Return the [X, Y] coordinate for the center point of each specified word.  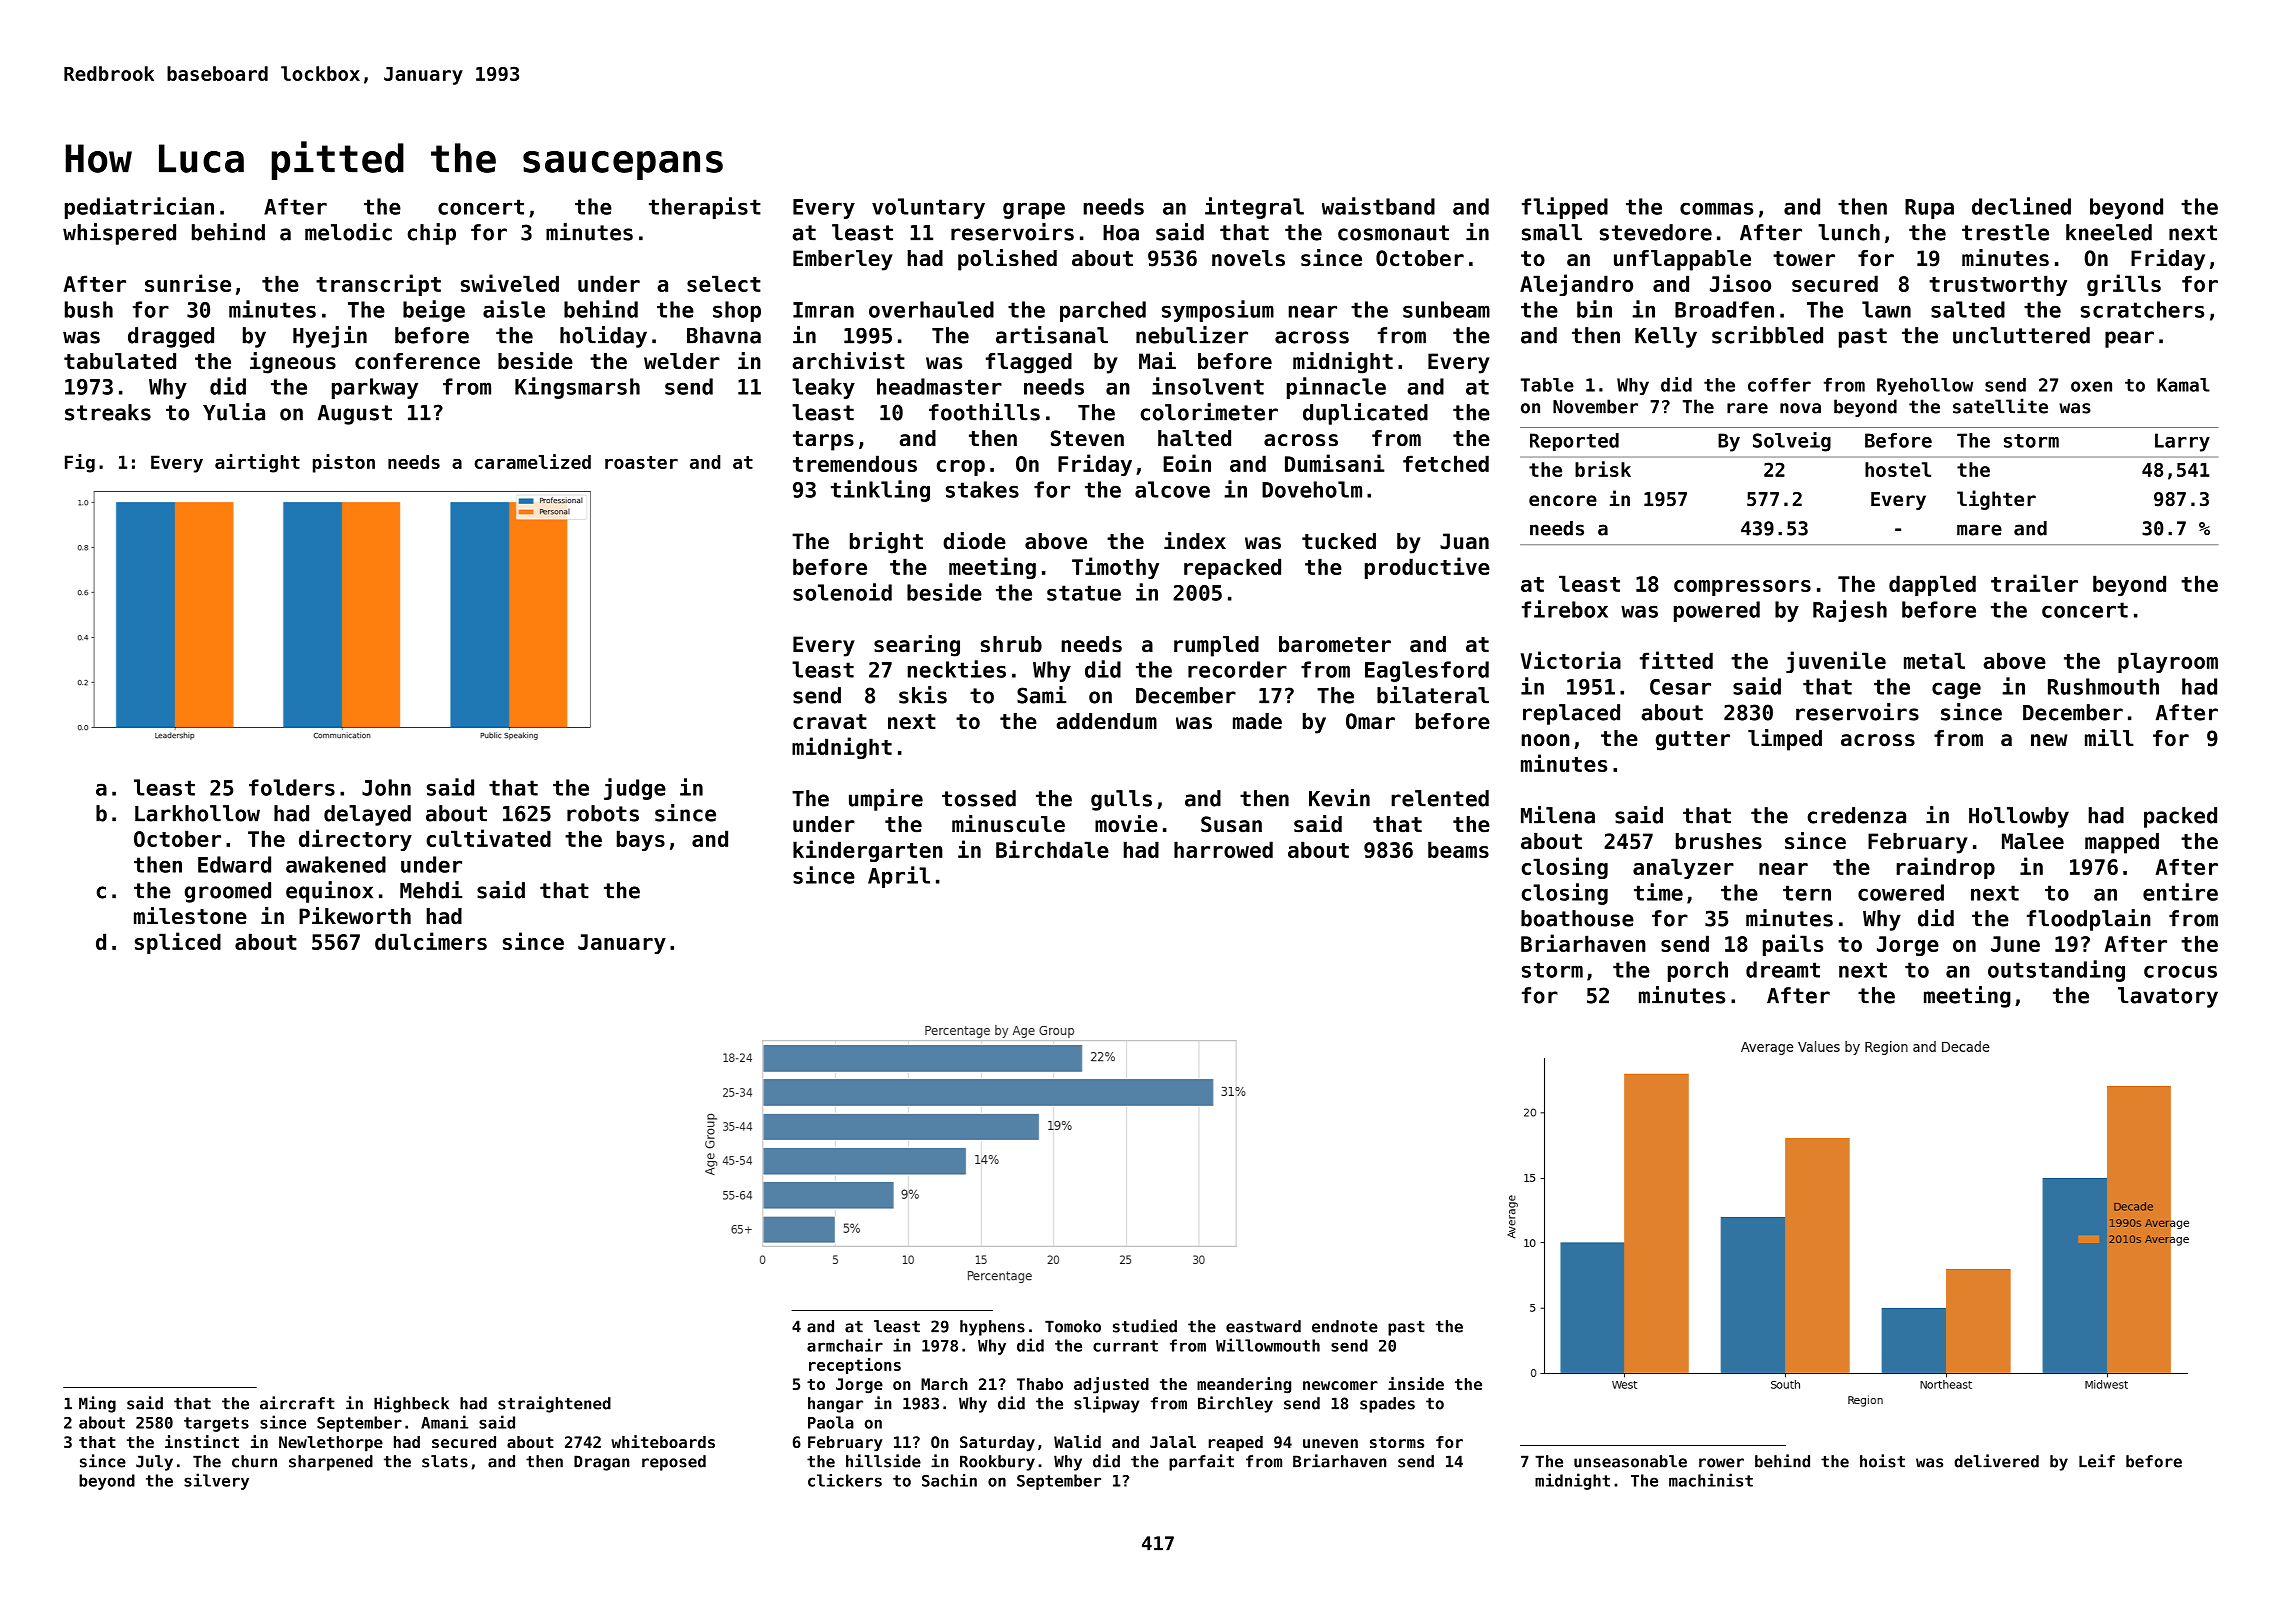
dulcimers [431, 941]
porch [1698, 971]
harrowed [1223, 849]
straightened [554, 1404]
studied [1145, 1326]
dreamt [1783, 969]
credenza [1856, 815]
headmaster [939, 386]
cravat [830, 722]
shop [737, 311]
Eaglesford [1427, 671]
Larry [2182, 442]
